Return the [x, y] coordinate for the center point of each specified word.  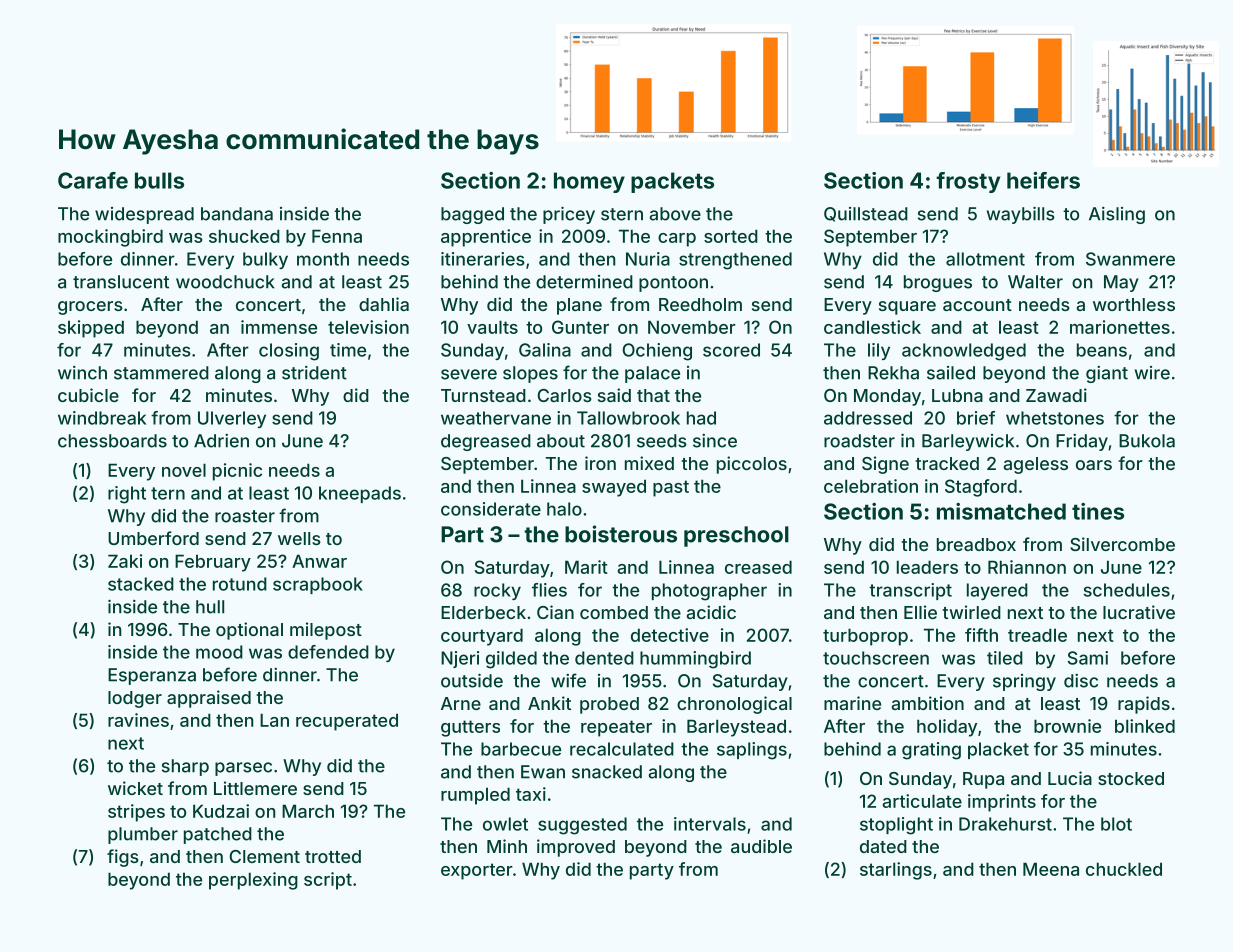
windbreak [102, 418]
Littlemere [255, 788]
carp [677, 240]
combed [614, 612]
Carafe [93, 180]
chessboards [112, 441]
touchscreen [876, 658]
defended [328, 652]
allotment [985, 259]
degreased [486, 442]
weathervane [496, 418]
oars [1094, 465]
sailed [951, 373]
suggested [582, 826]
